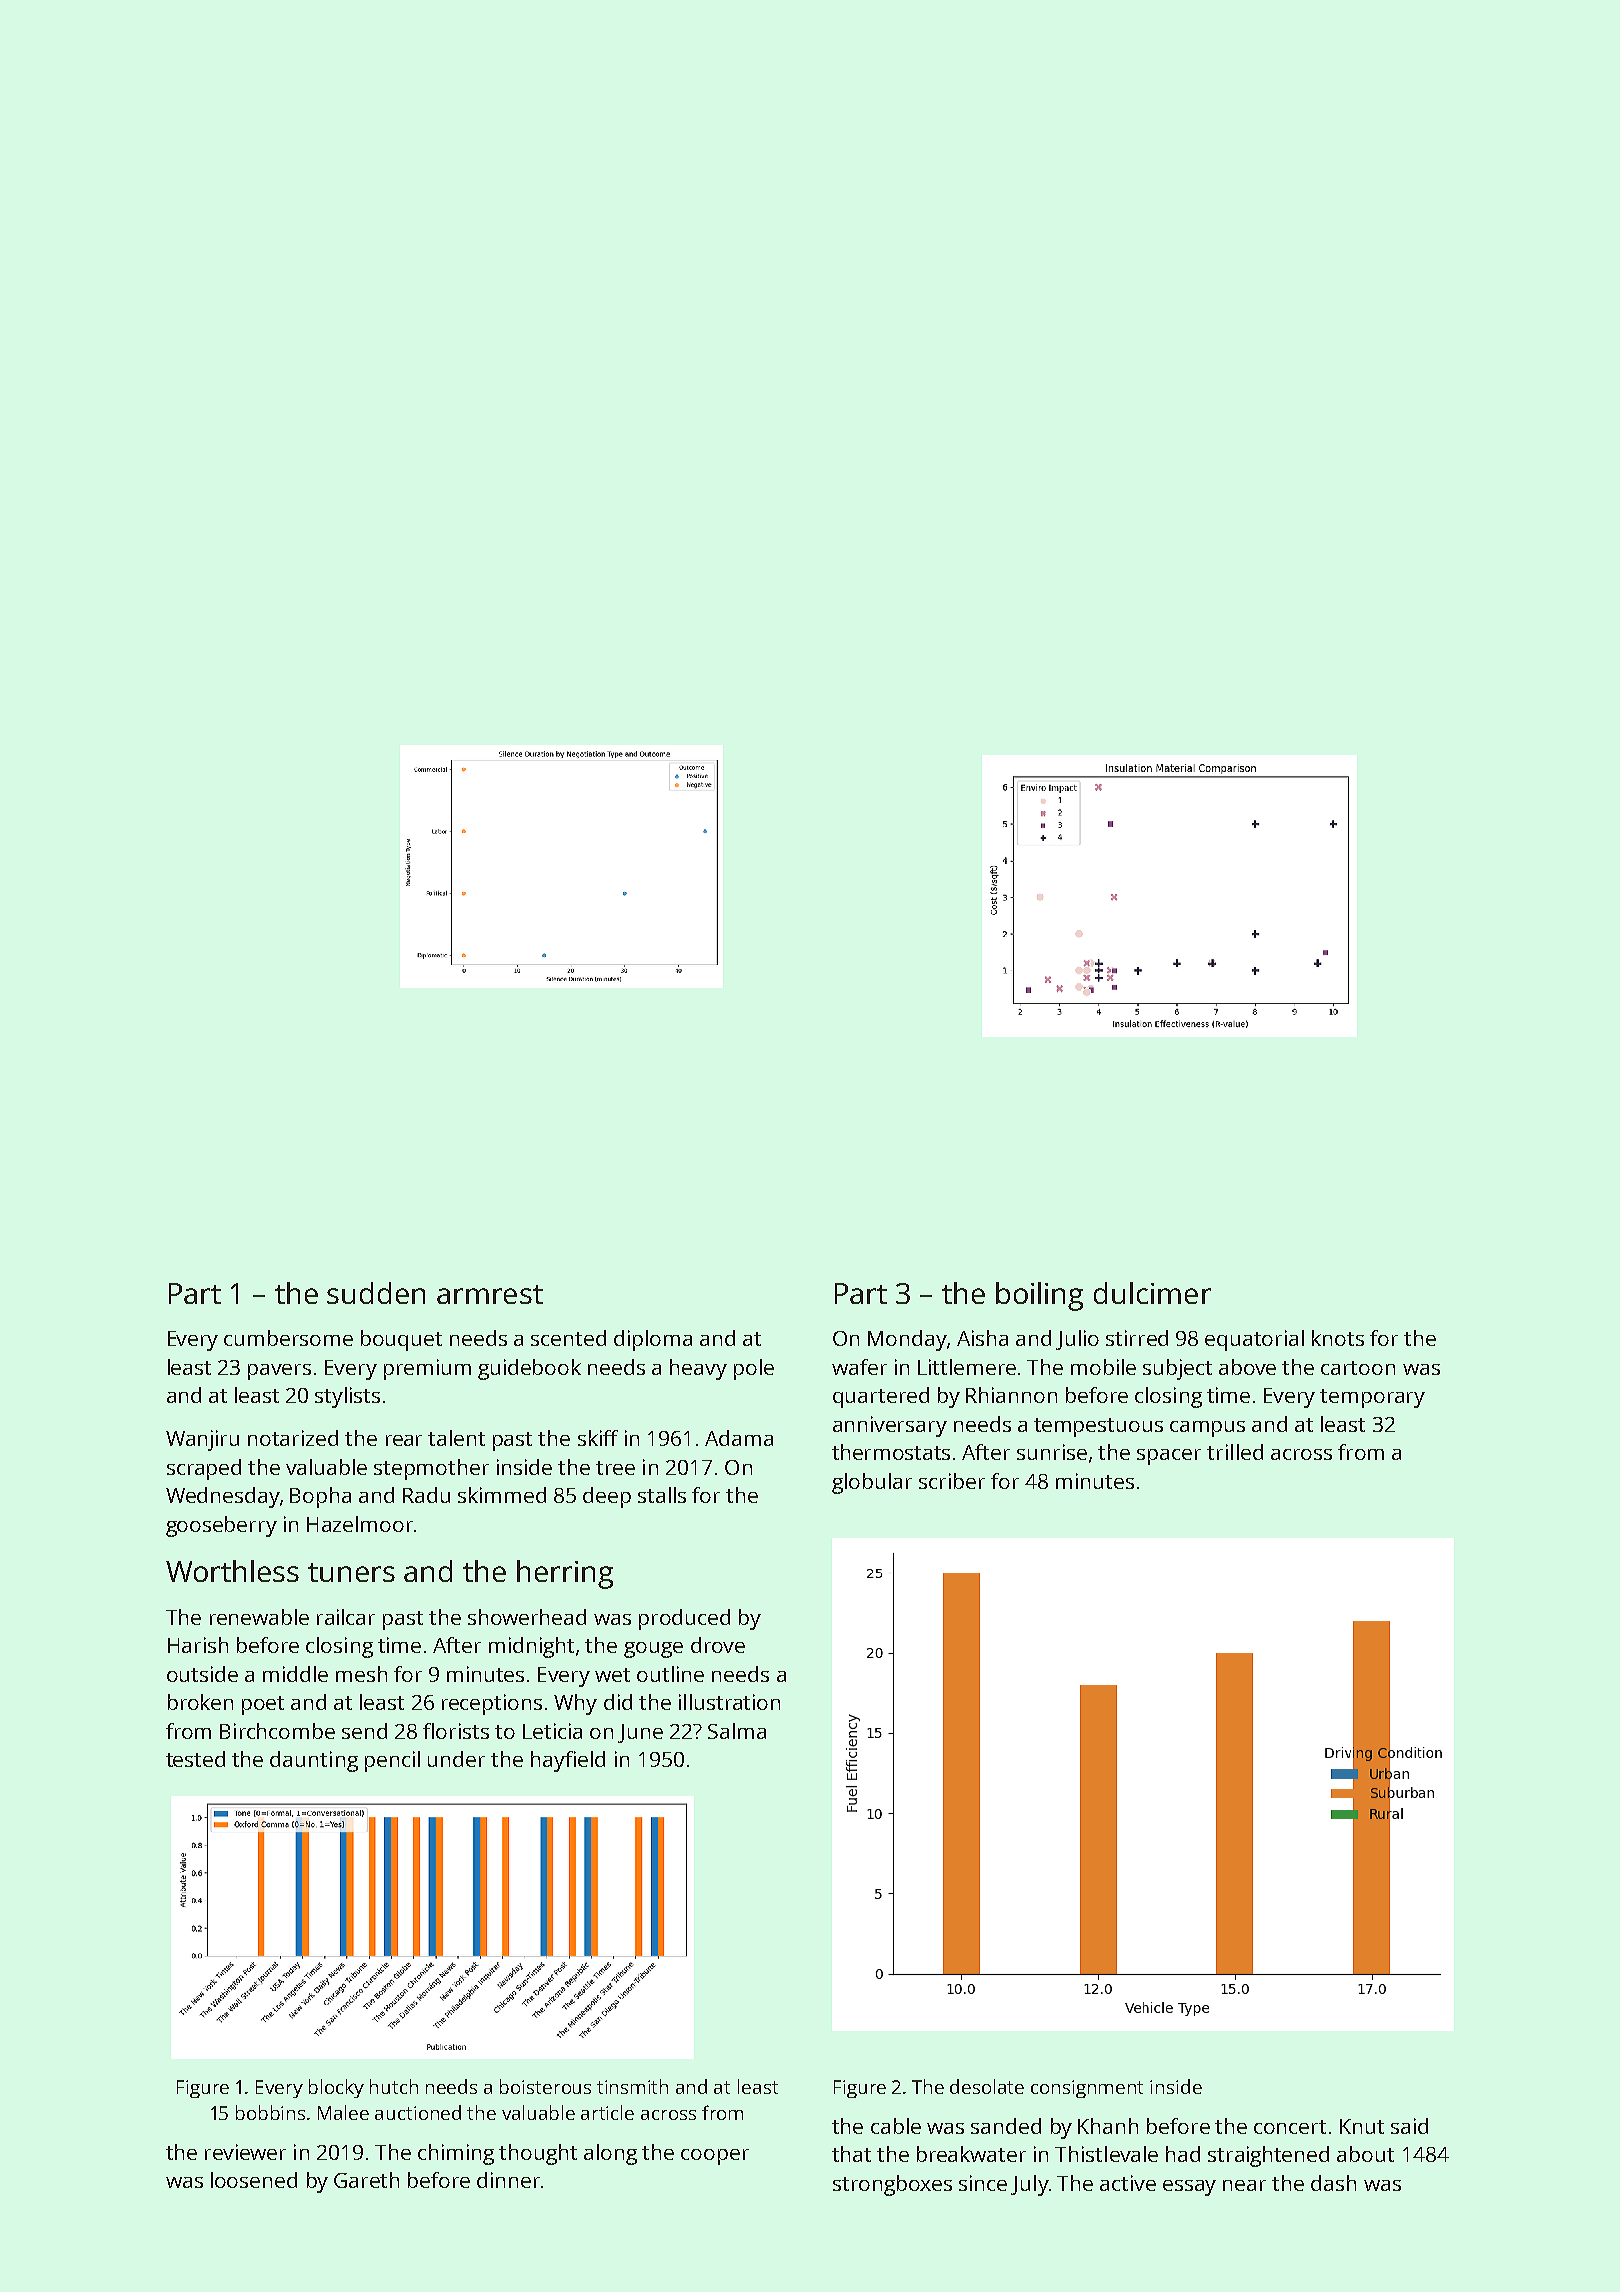  I want to click on pavers, so click(279, 1372).
